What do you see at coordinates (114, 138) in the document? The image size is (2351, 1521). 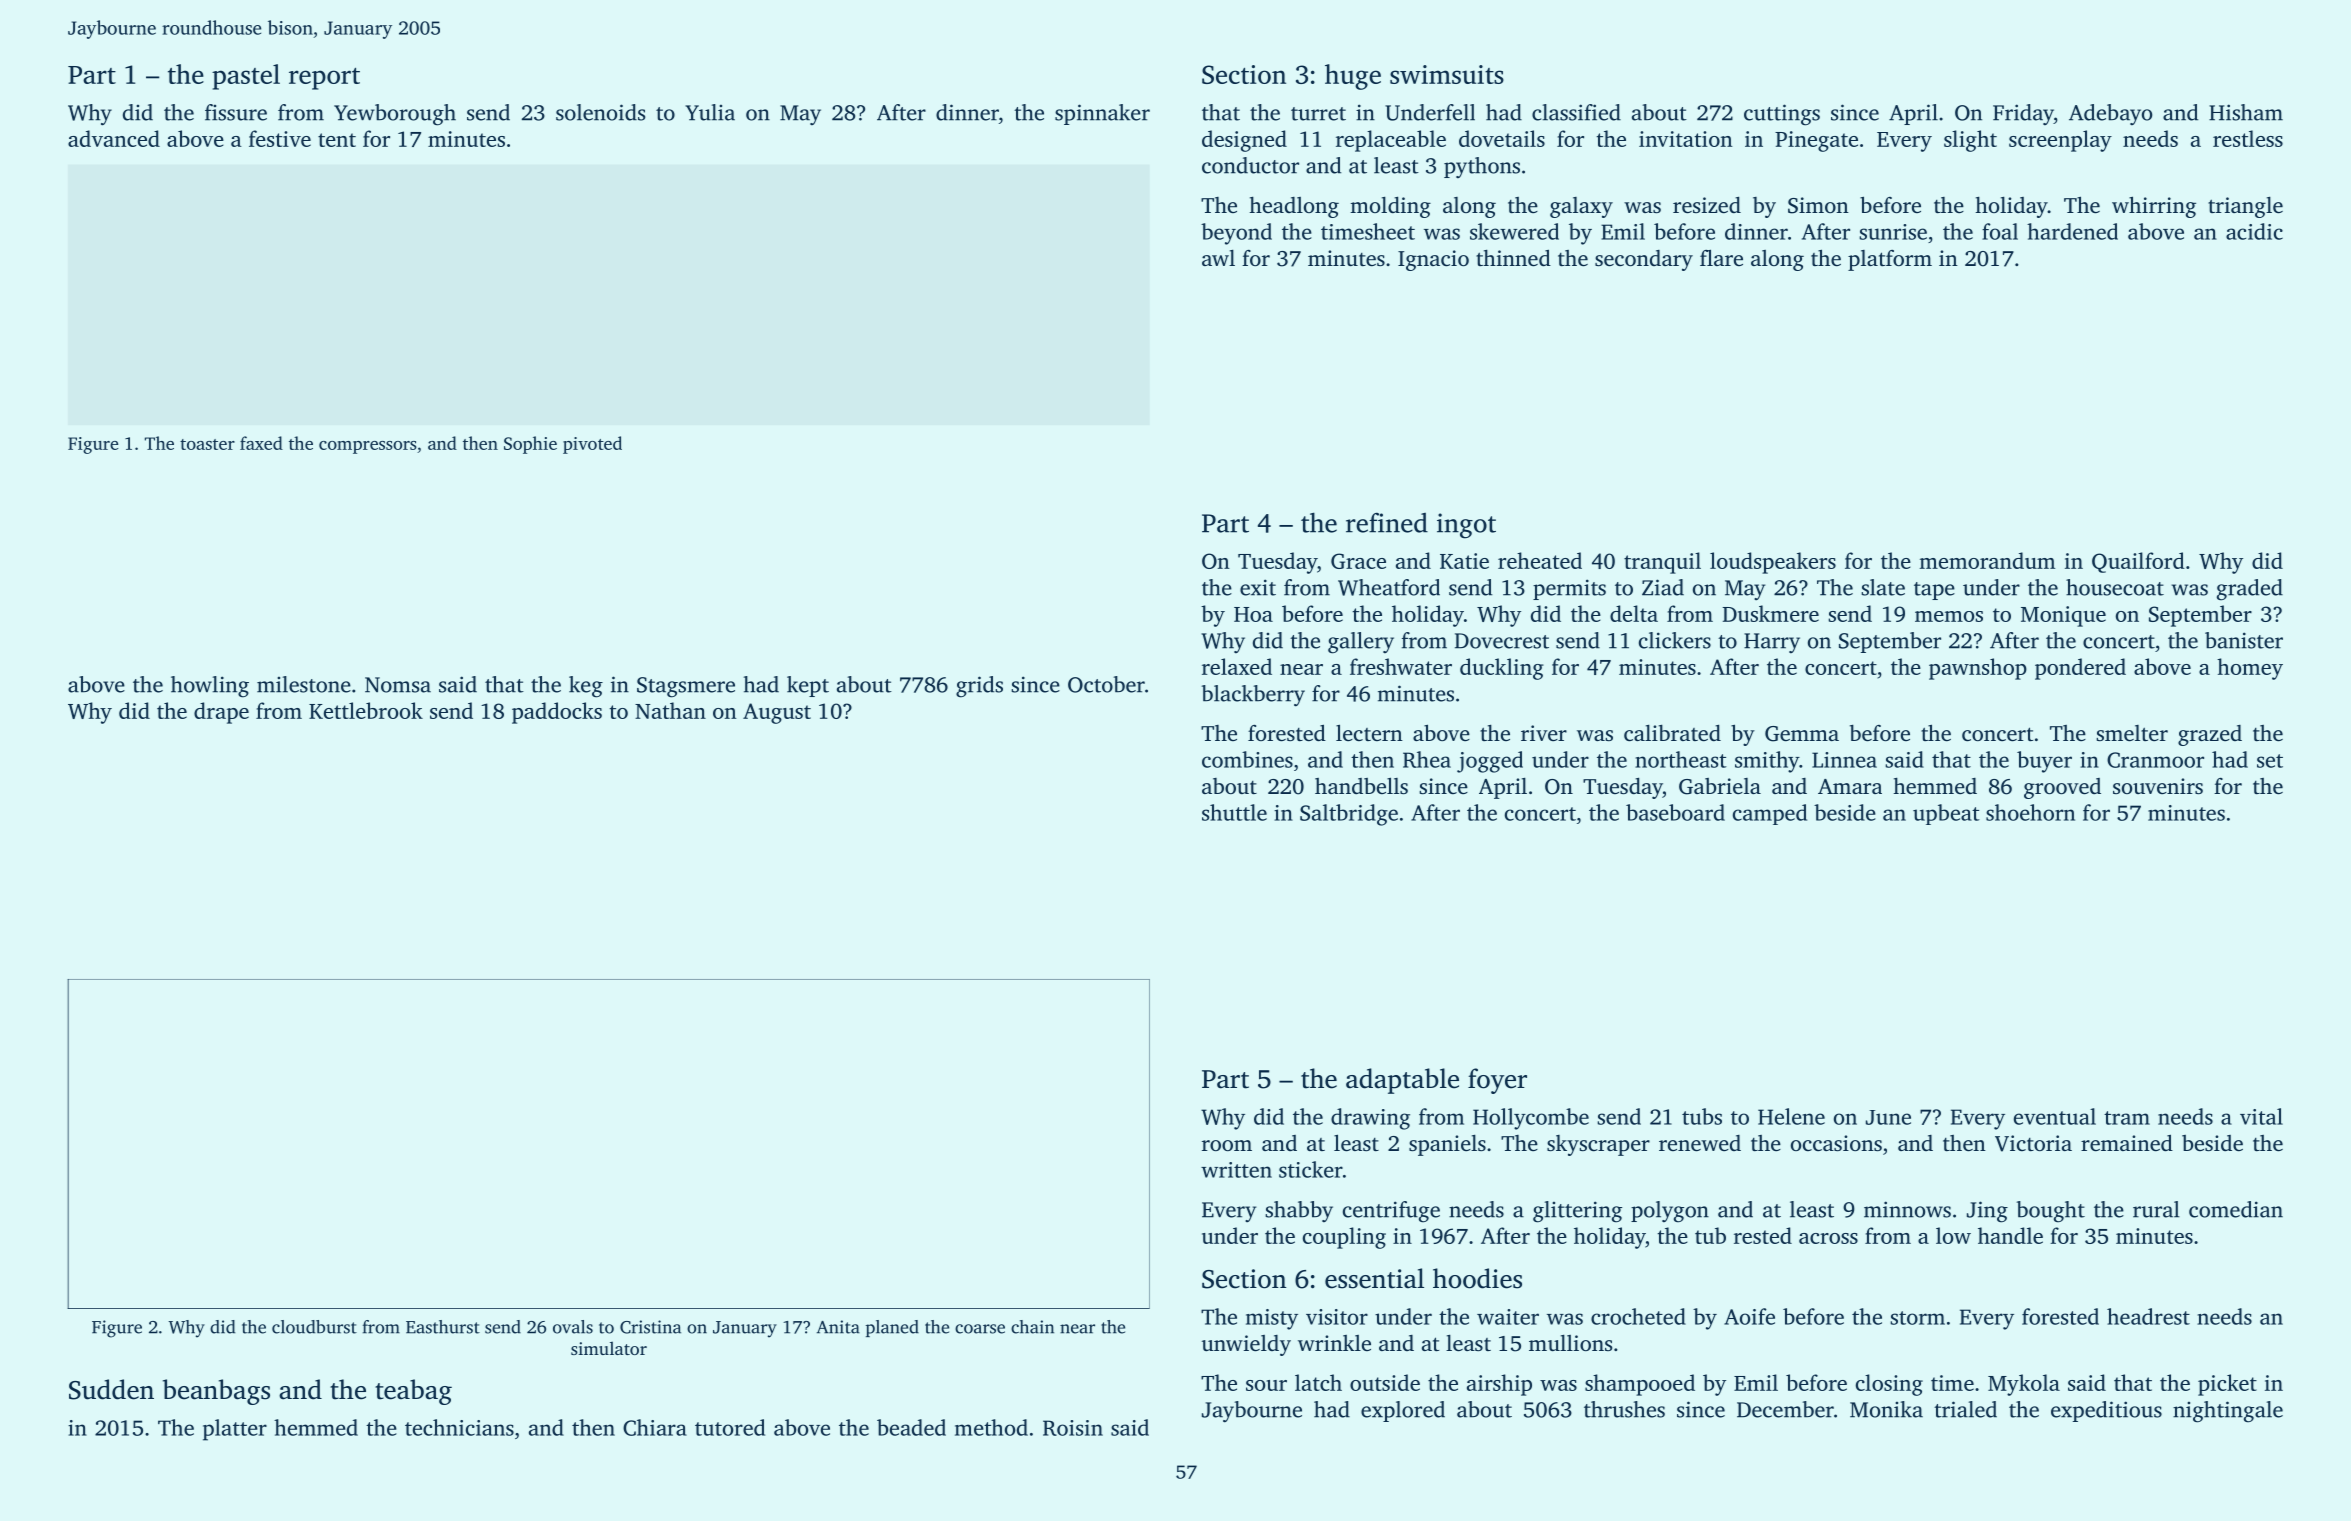 I see `advanced` at bounding box center [114, 138].
